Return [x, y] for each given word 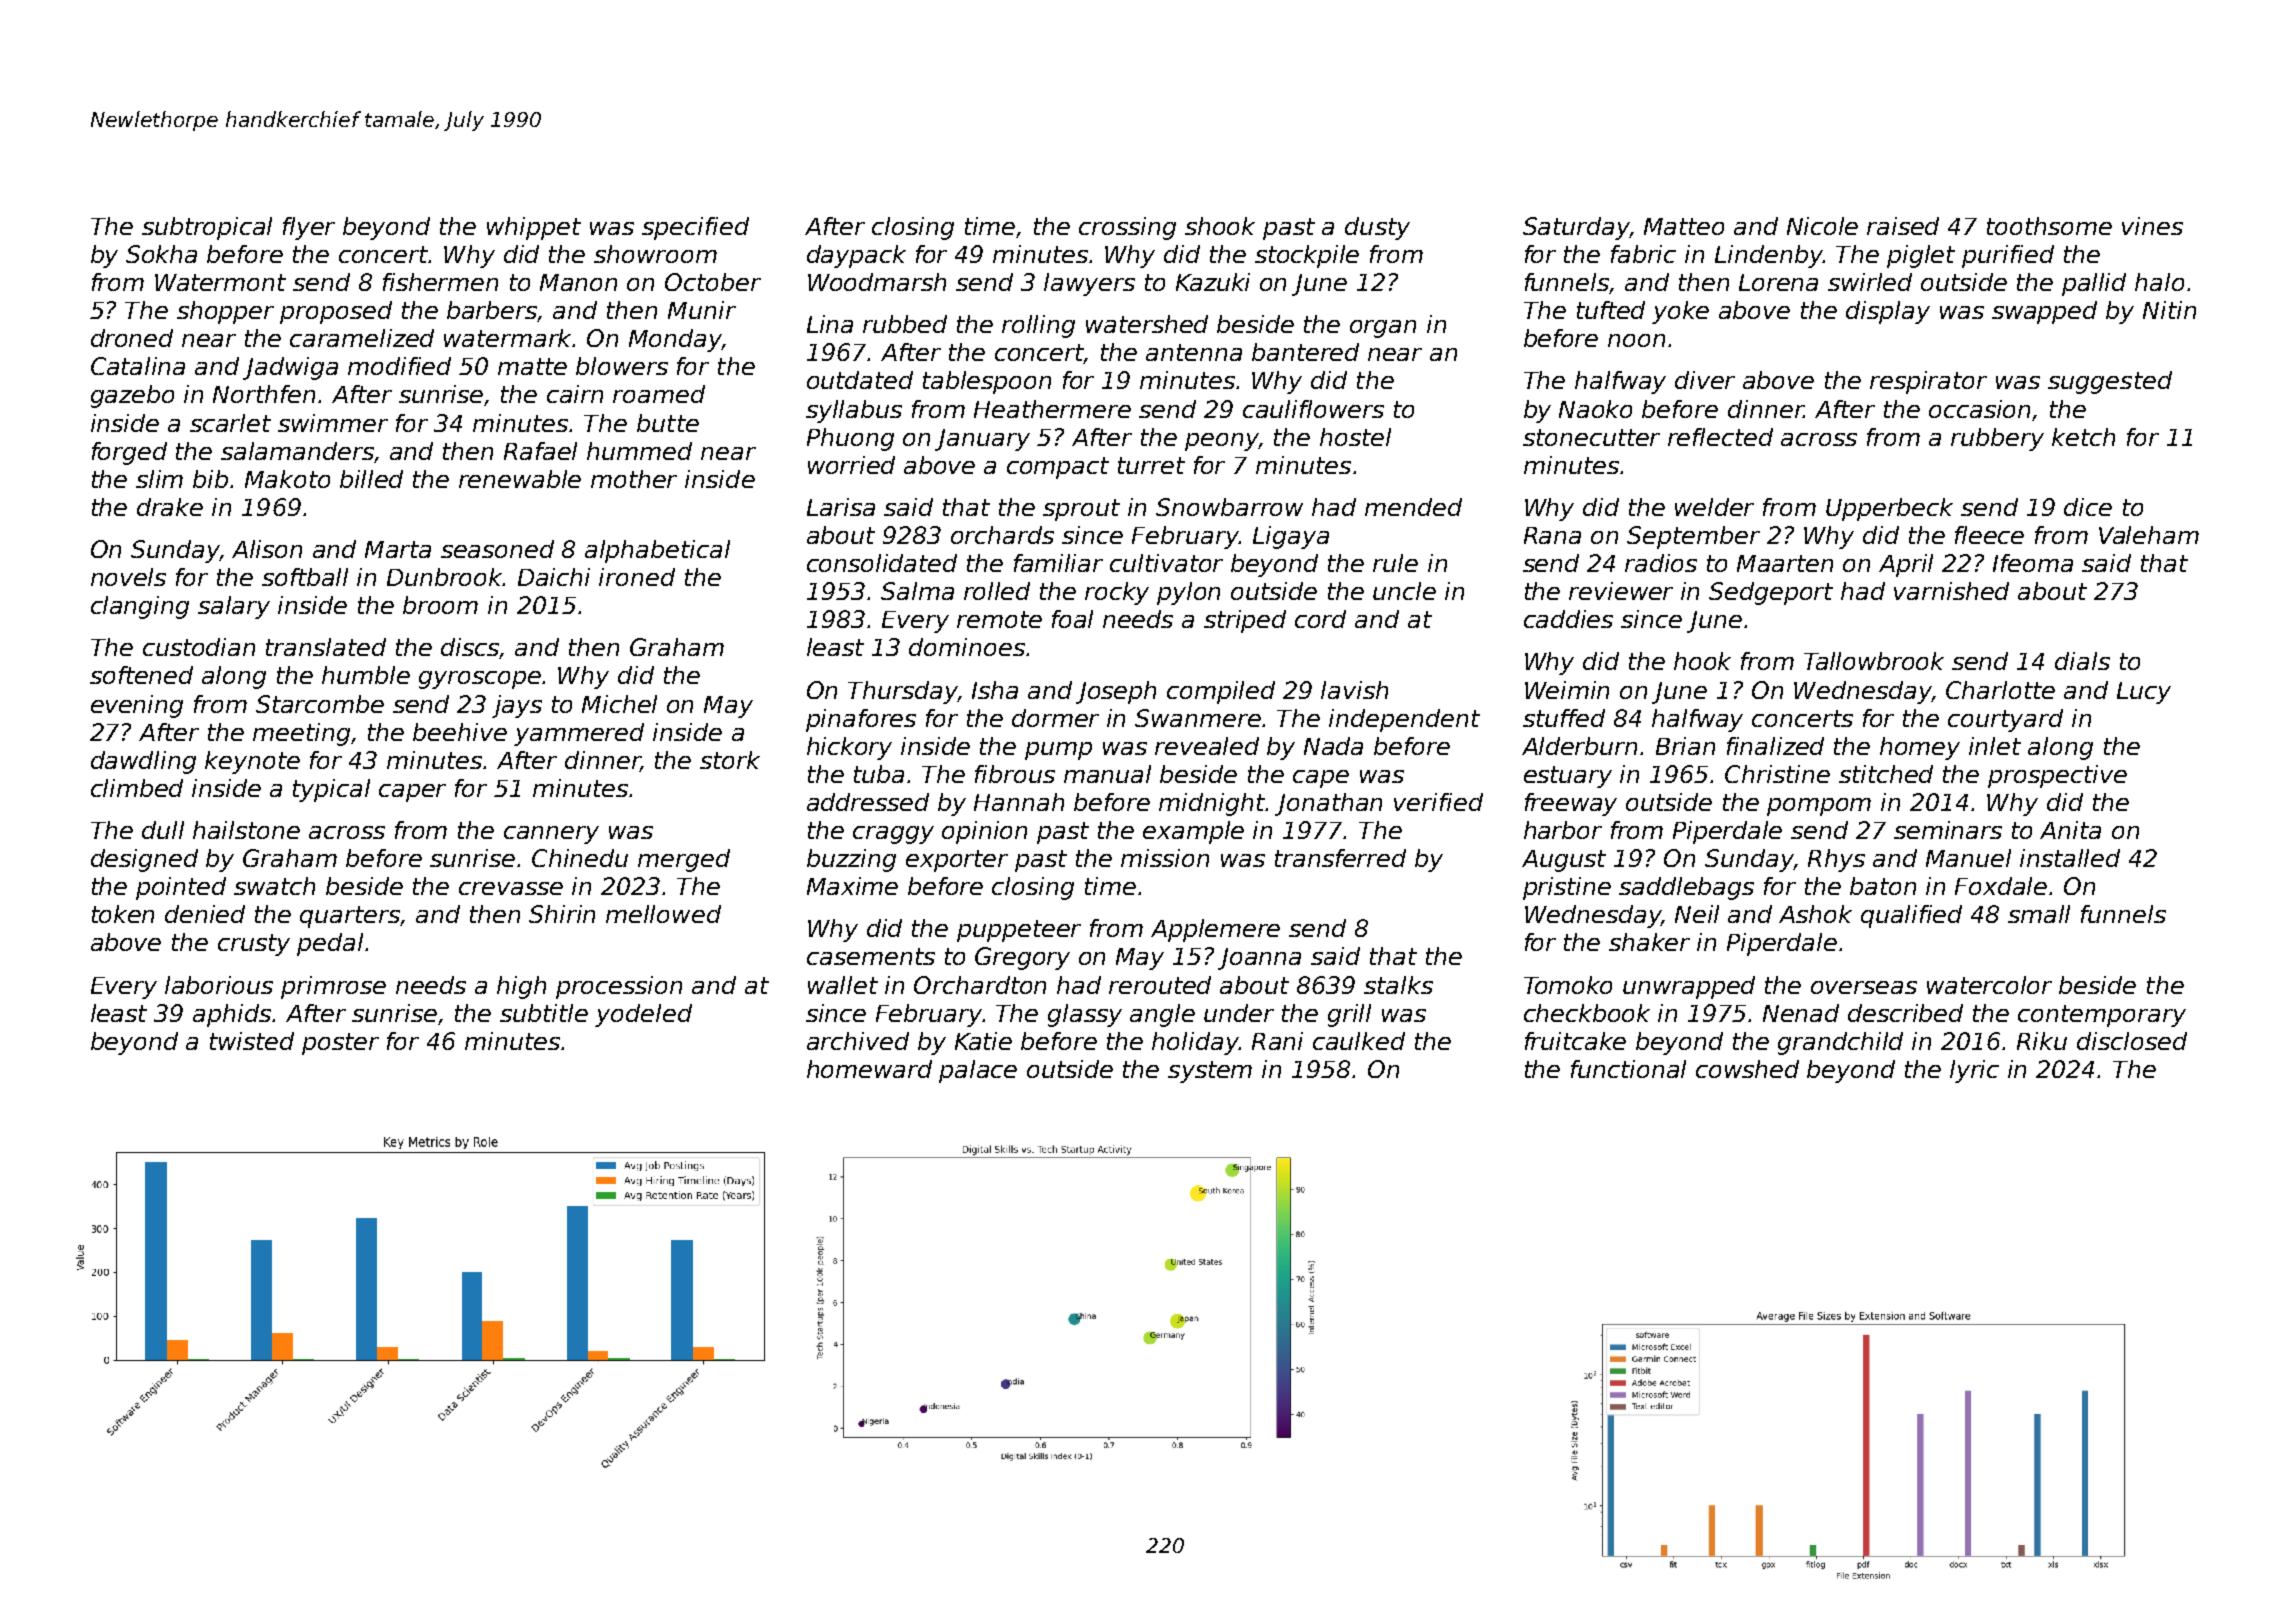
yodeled [643, 1015]
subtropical [207, 228]
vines [2152, 226]
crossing [1127, 228]
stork [730, 760]
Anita [2070, 830]
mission [1165, 858]
